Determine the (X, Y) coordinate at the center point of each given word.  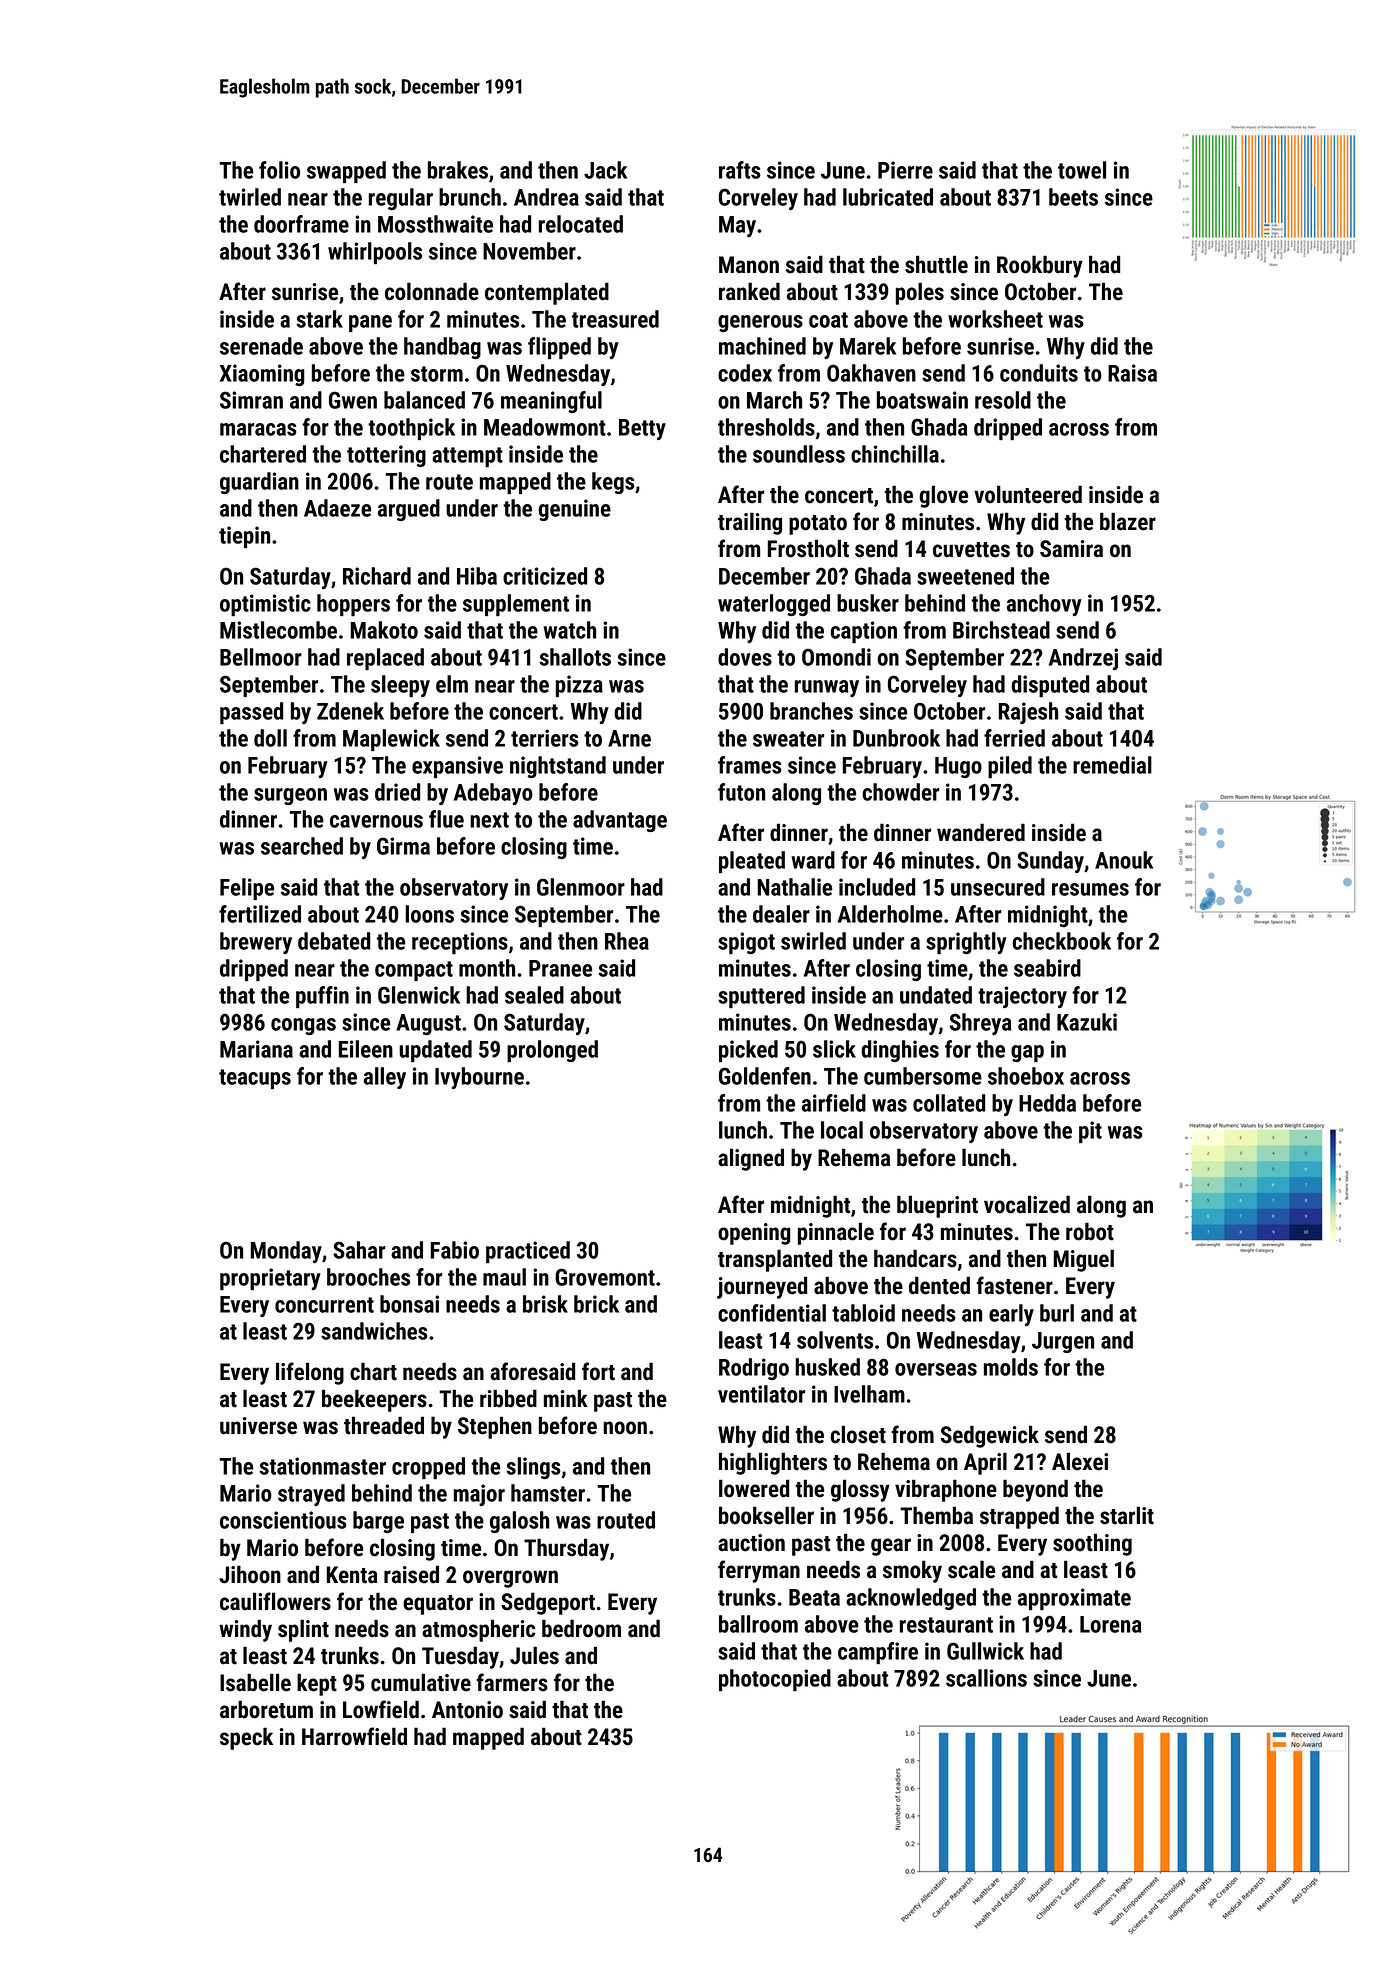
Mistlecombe (278, 630)
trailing (750, 523)
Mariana (256, 1049)
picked (748, 1051)
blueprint (937, 1206)
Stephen (495, 1427)
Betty (642, 429)
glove (943, 496)
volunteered (1028, 494)
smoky (912, 1571)
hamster (548, 1493)
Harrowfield (354, 1736)
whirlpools (375, 253)
